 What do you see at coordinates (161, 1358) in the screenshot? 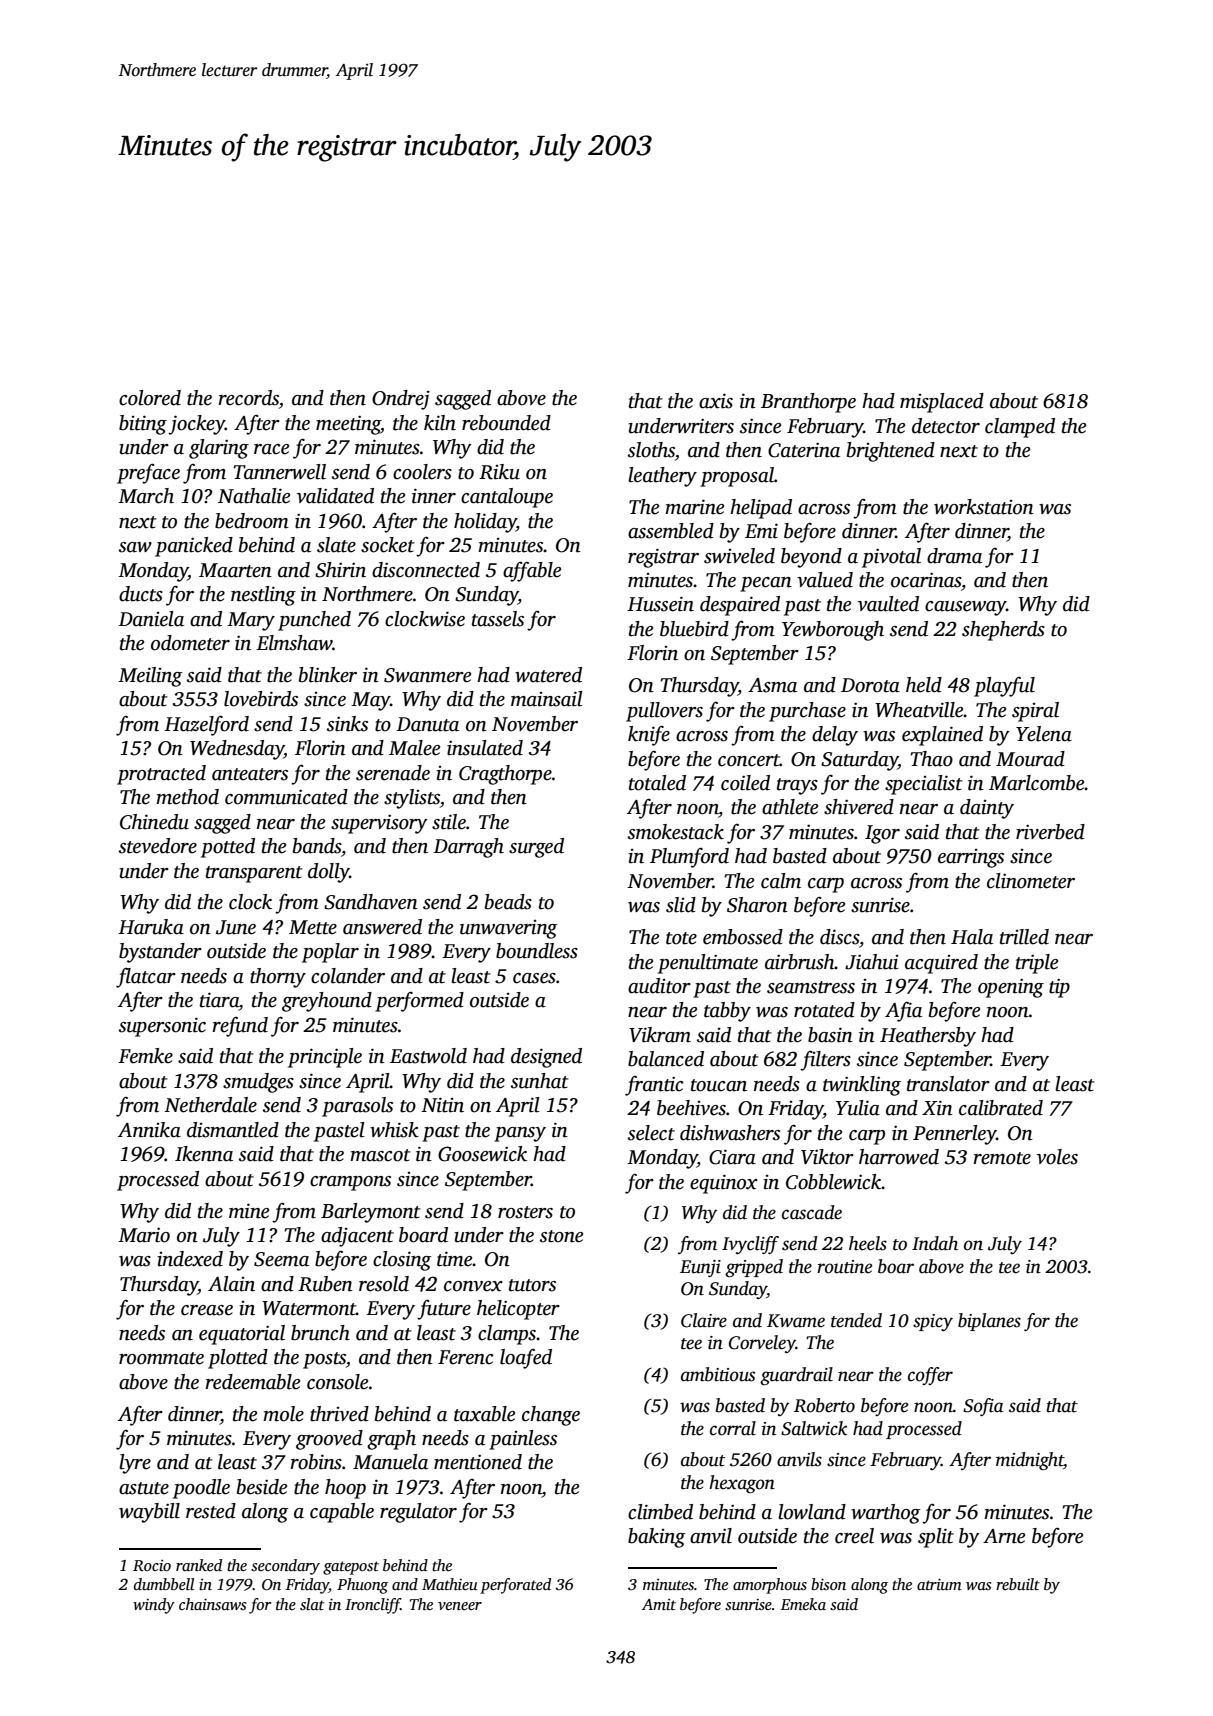
I see `roommate` at bounding box center [161, 1358].
